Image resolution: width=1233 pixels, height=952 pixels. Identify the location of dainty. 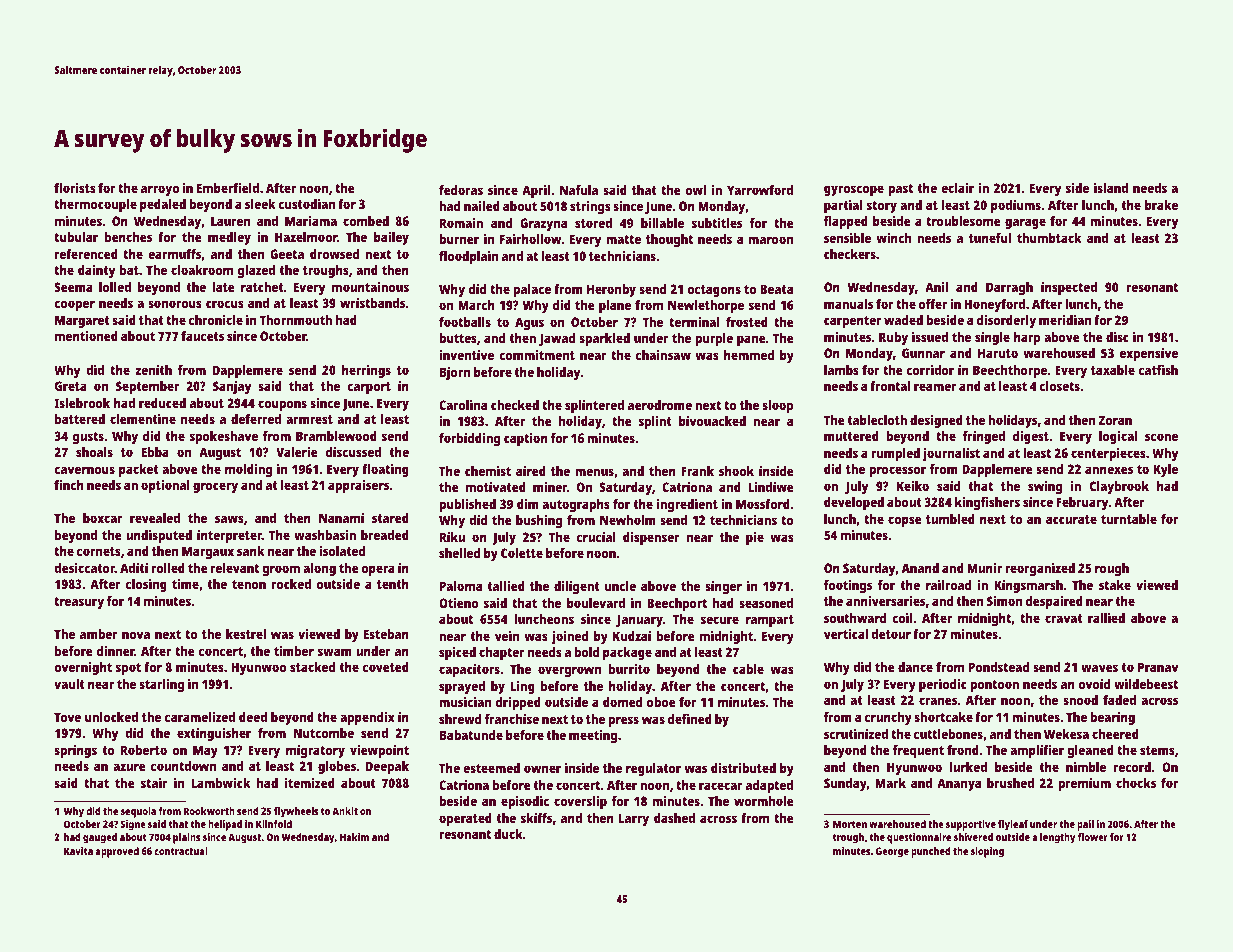
(96, 271).
